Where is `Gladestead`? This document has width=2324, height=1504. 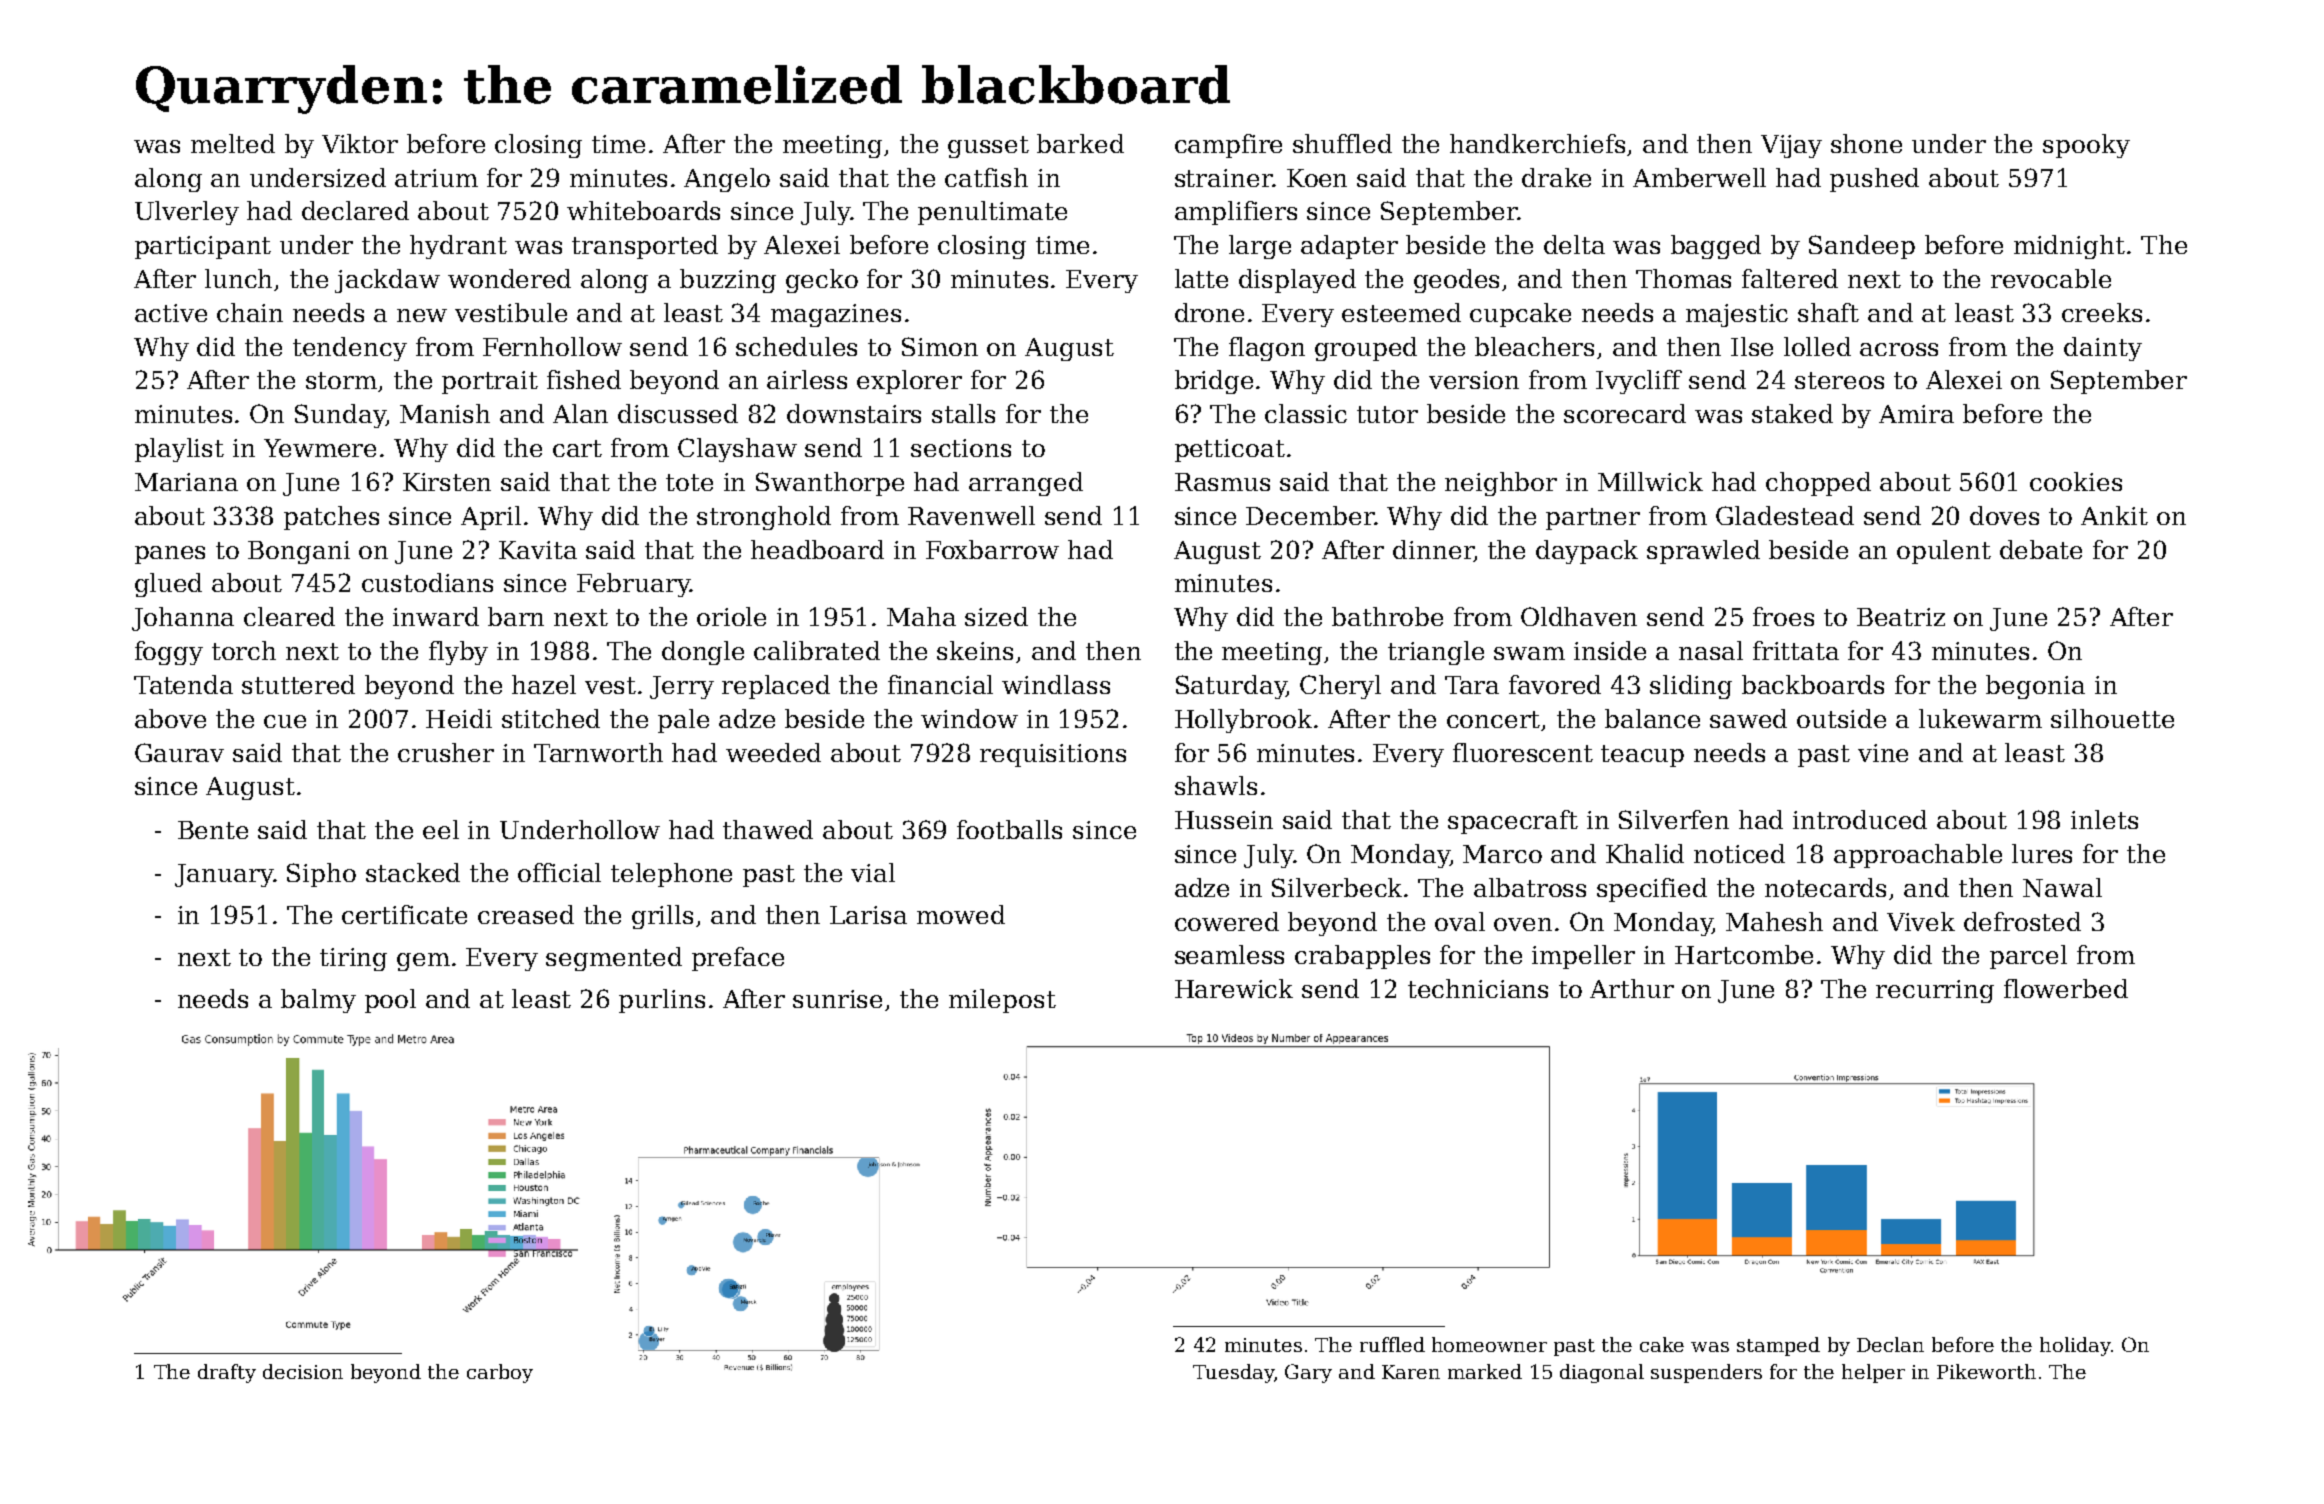
Gladestead is located at coordinates (1785, 515).
